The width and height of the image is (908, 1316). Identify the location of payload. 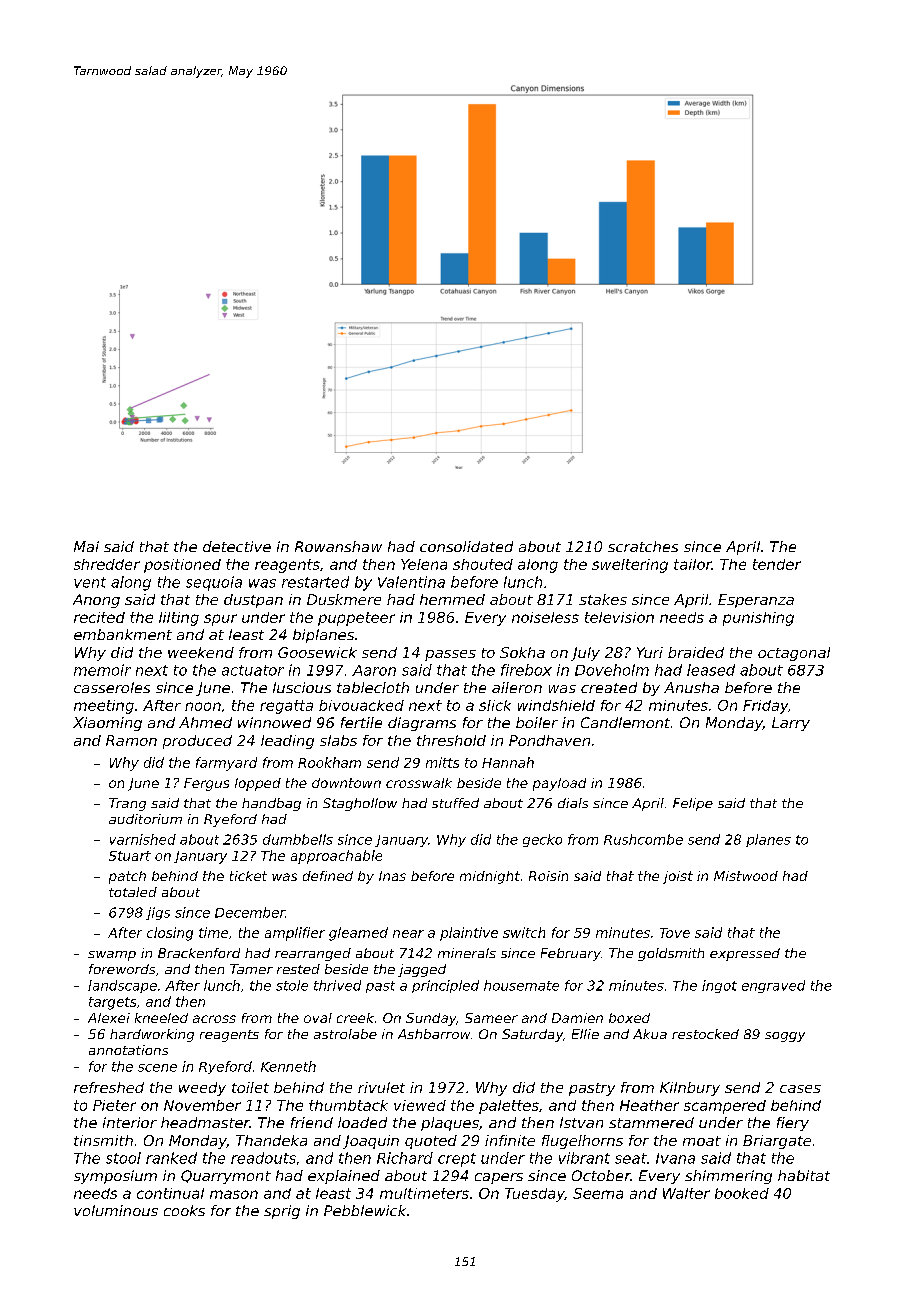
(559, 784).
